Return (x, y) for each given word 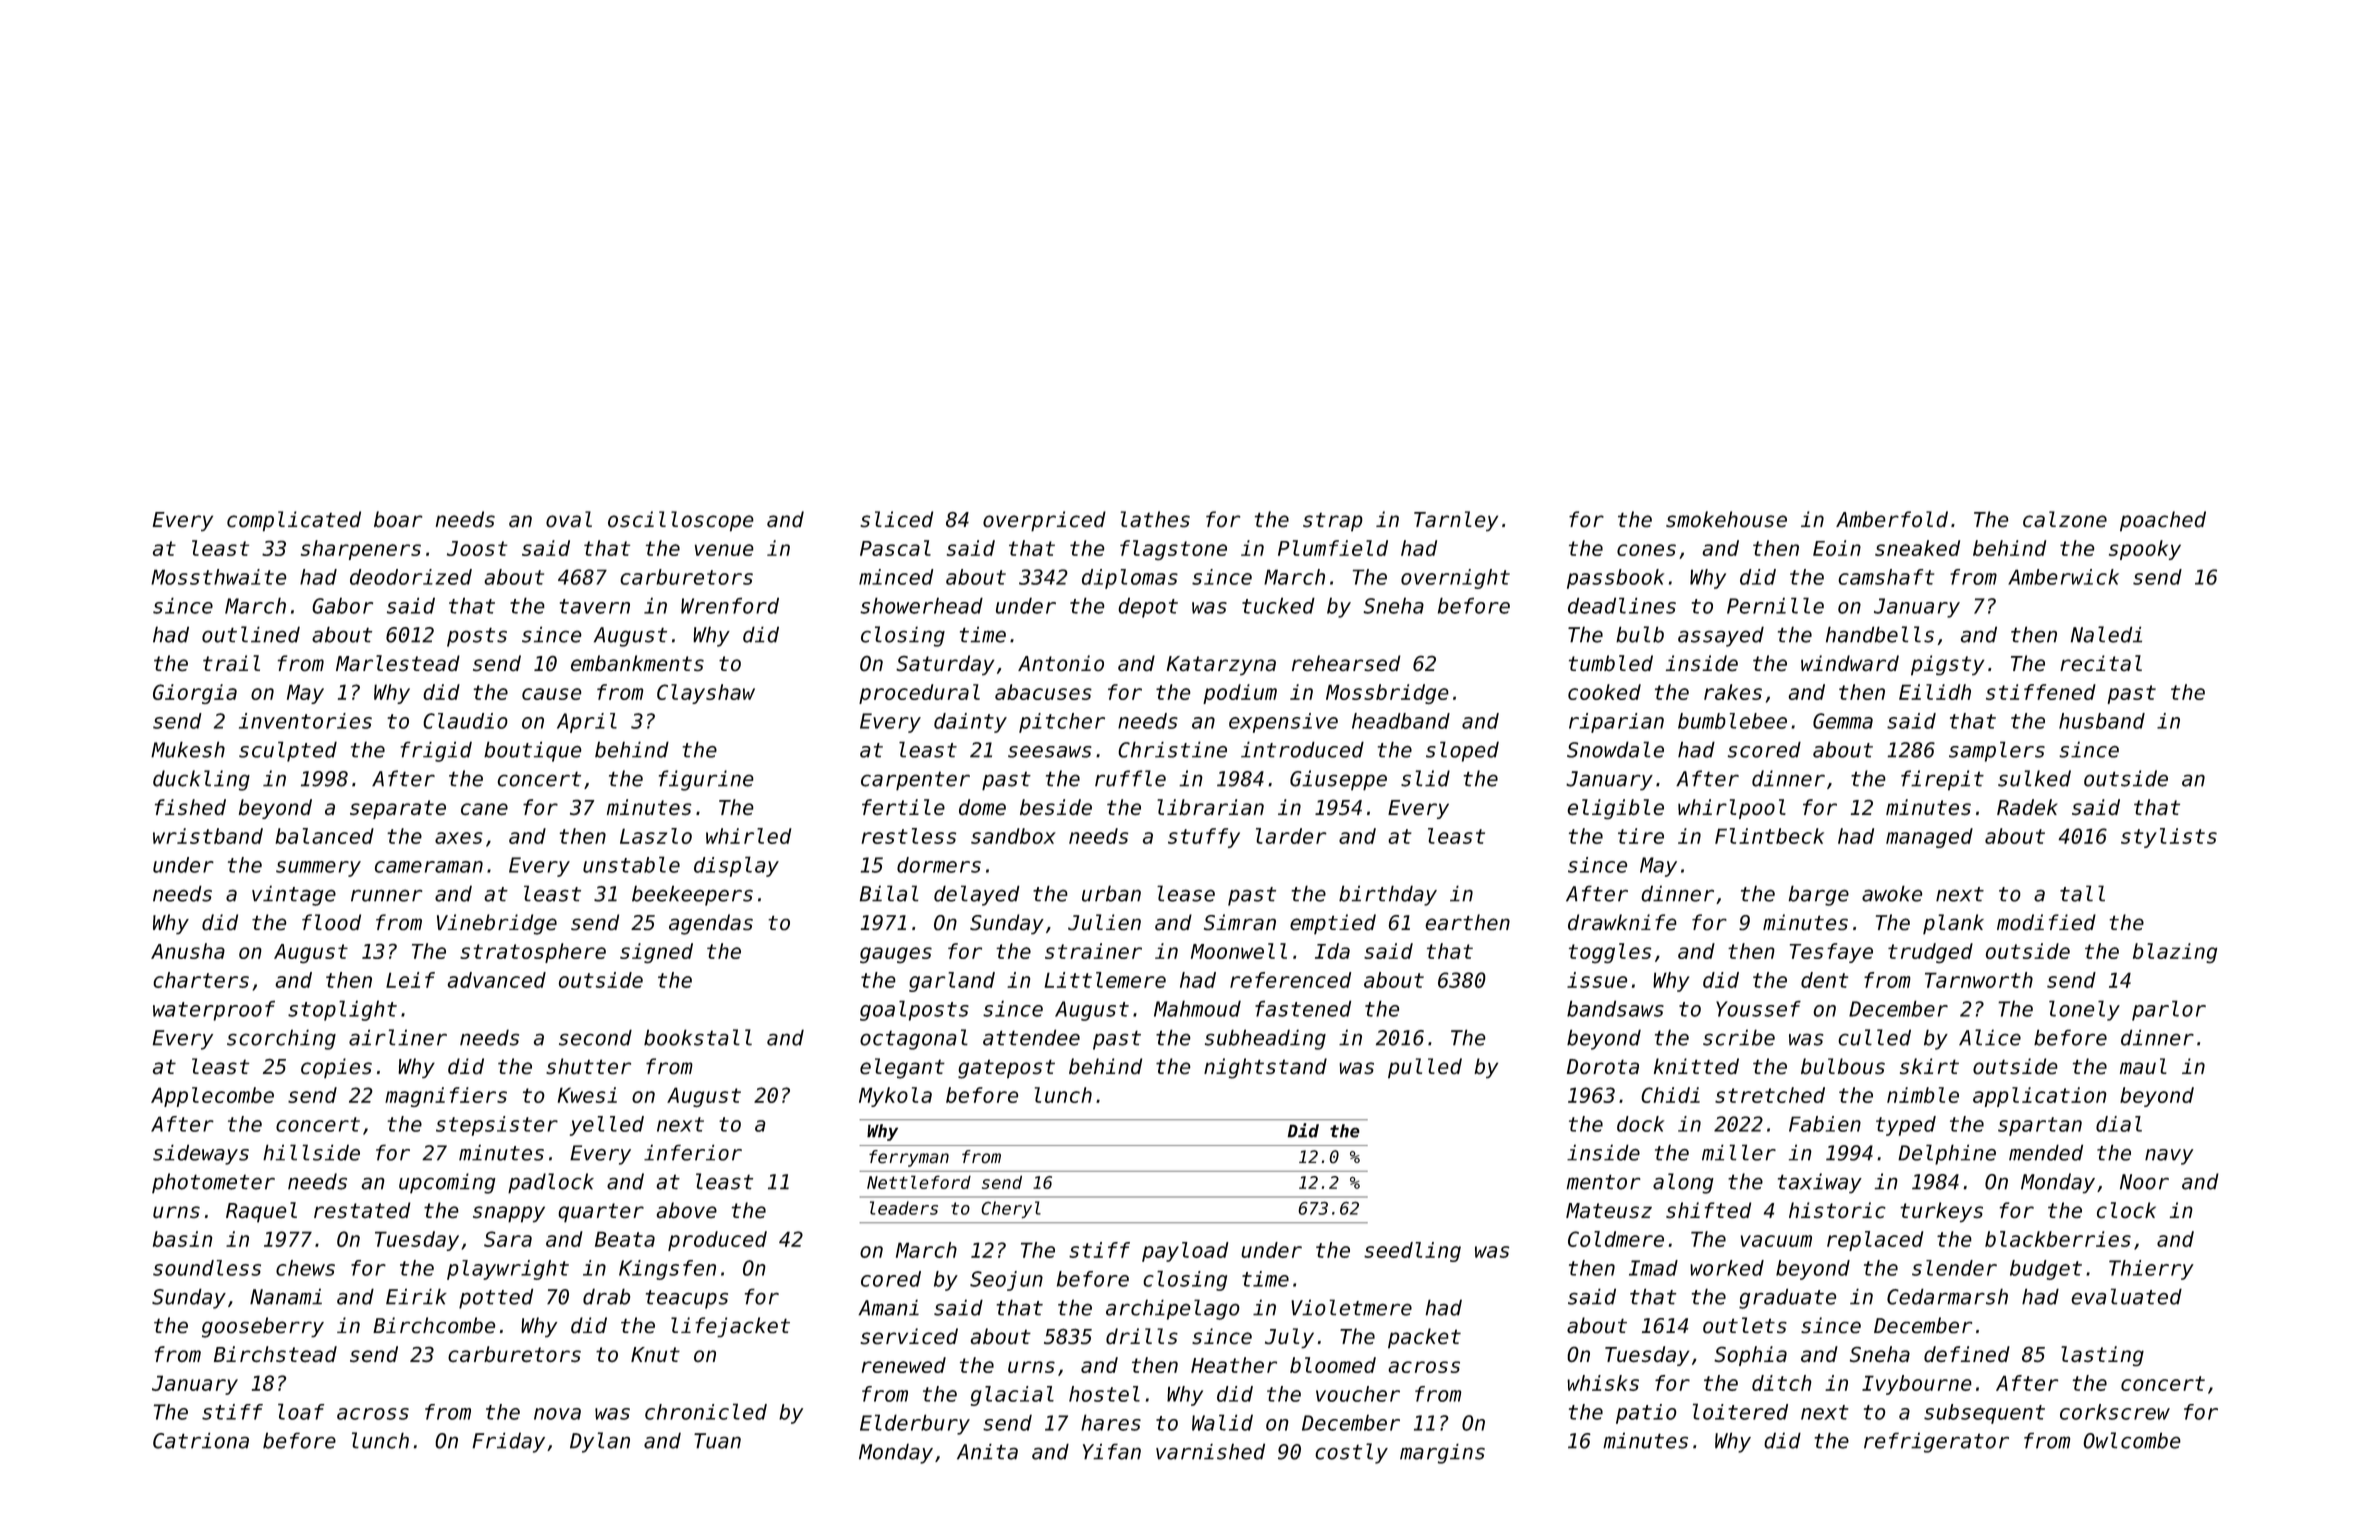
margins (1442, 1453)
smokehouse (1726, 519)
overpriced (1044, 521)
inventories (305, 721)
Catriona (201, 1440)
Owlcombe (2132, 1440)
